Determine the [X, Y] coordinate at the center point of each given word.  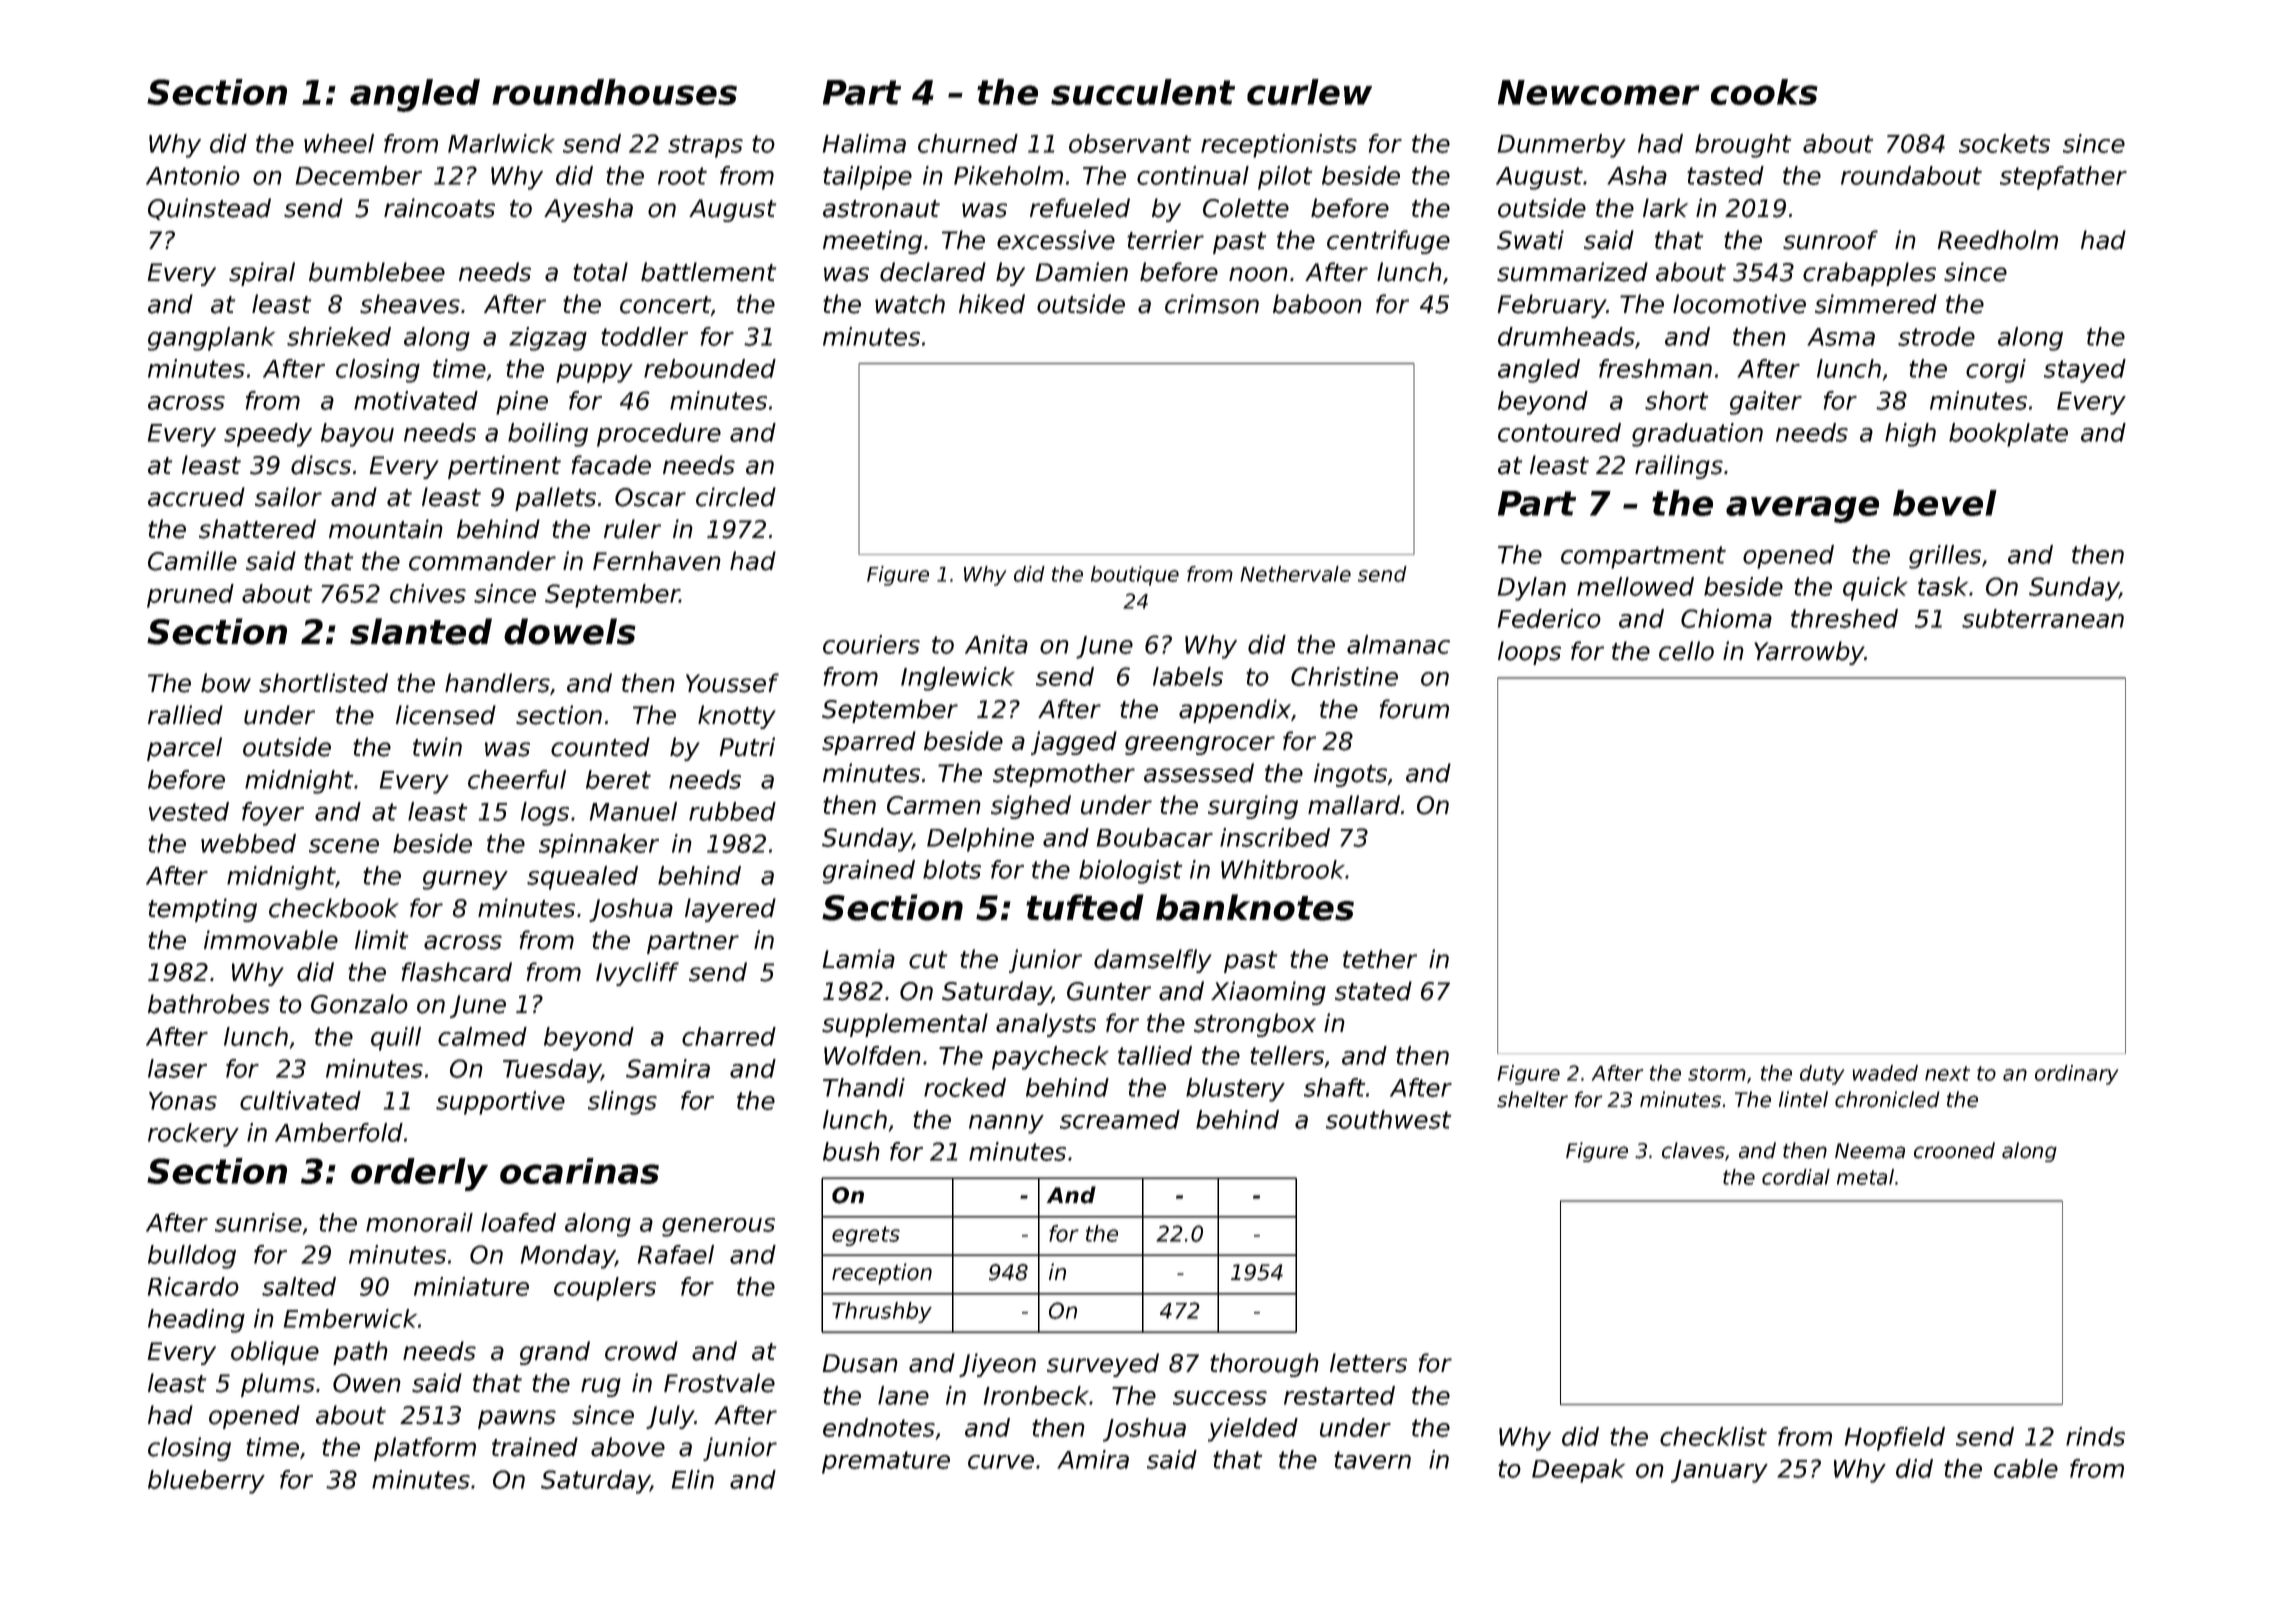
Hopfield [1895, 1439]
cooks [1764, 92]
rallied [185, 715]
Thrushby [882, 1312]
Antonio [193, 175]
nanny [1006, 1124]
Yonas [183, 1101]
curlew [1309, 92]
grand [555, 1353]
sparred [869, 743]
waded [1885, 1073]
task [1943, 586]
